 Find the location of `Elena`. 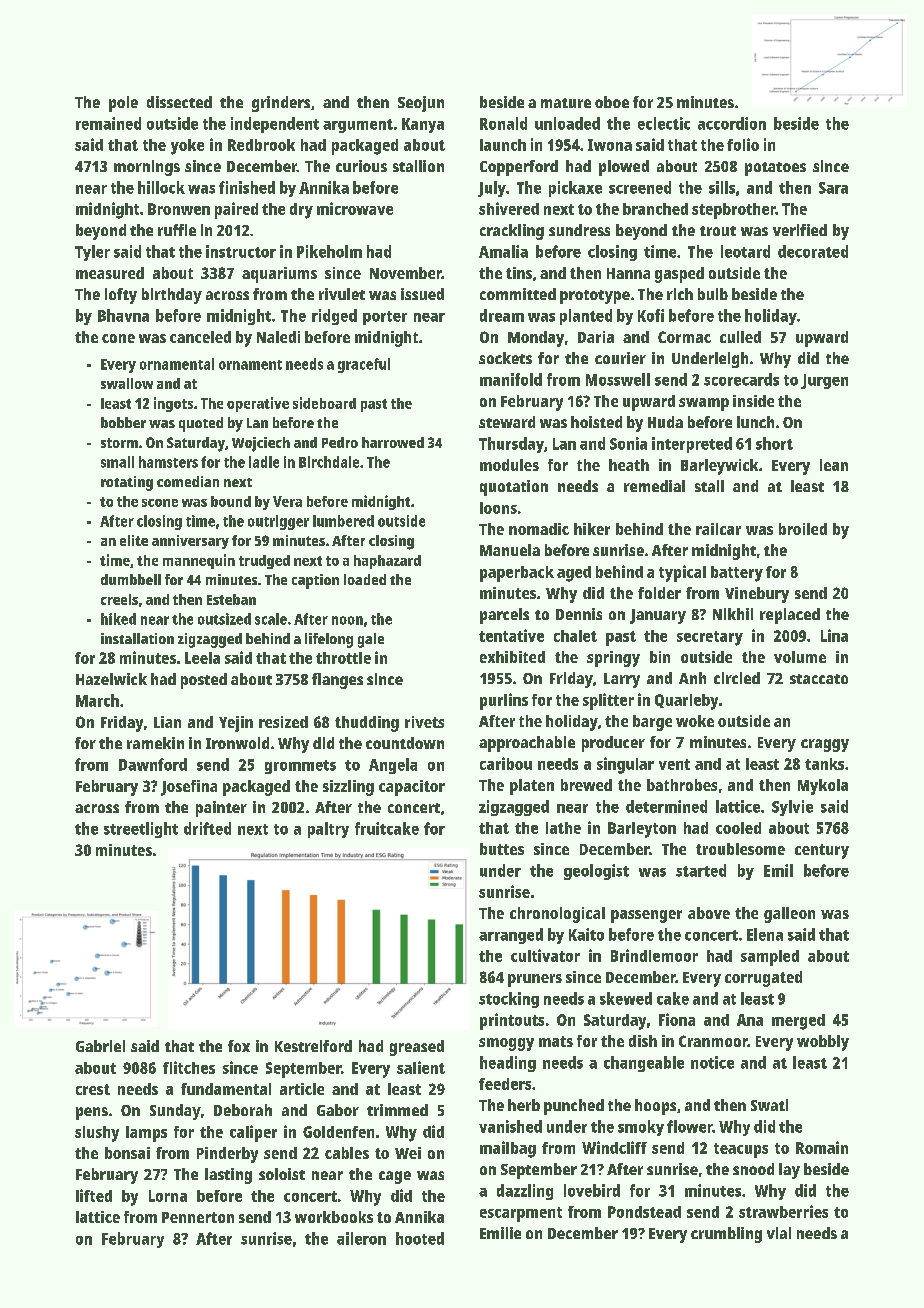

Elena is located at coordinates (765, 934).
